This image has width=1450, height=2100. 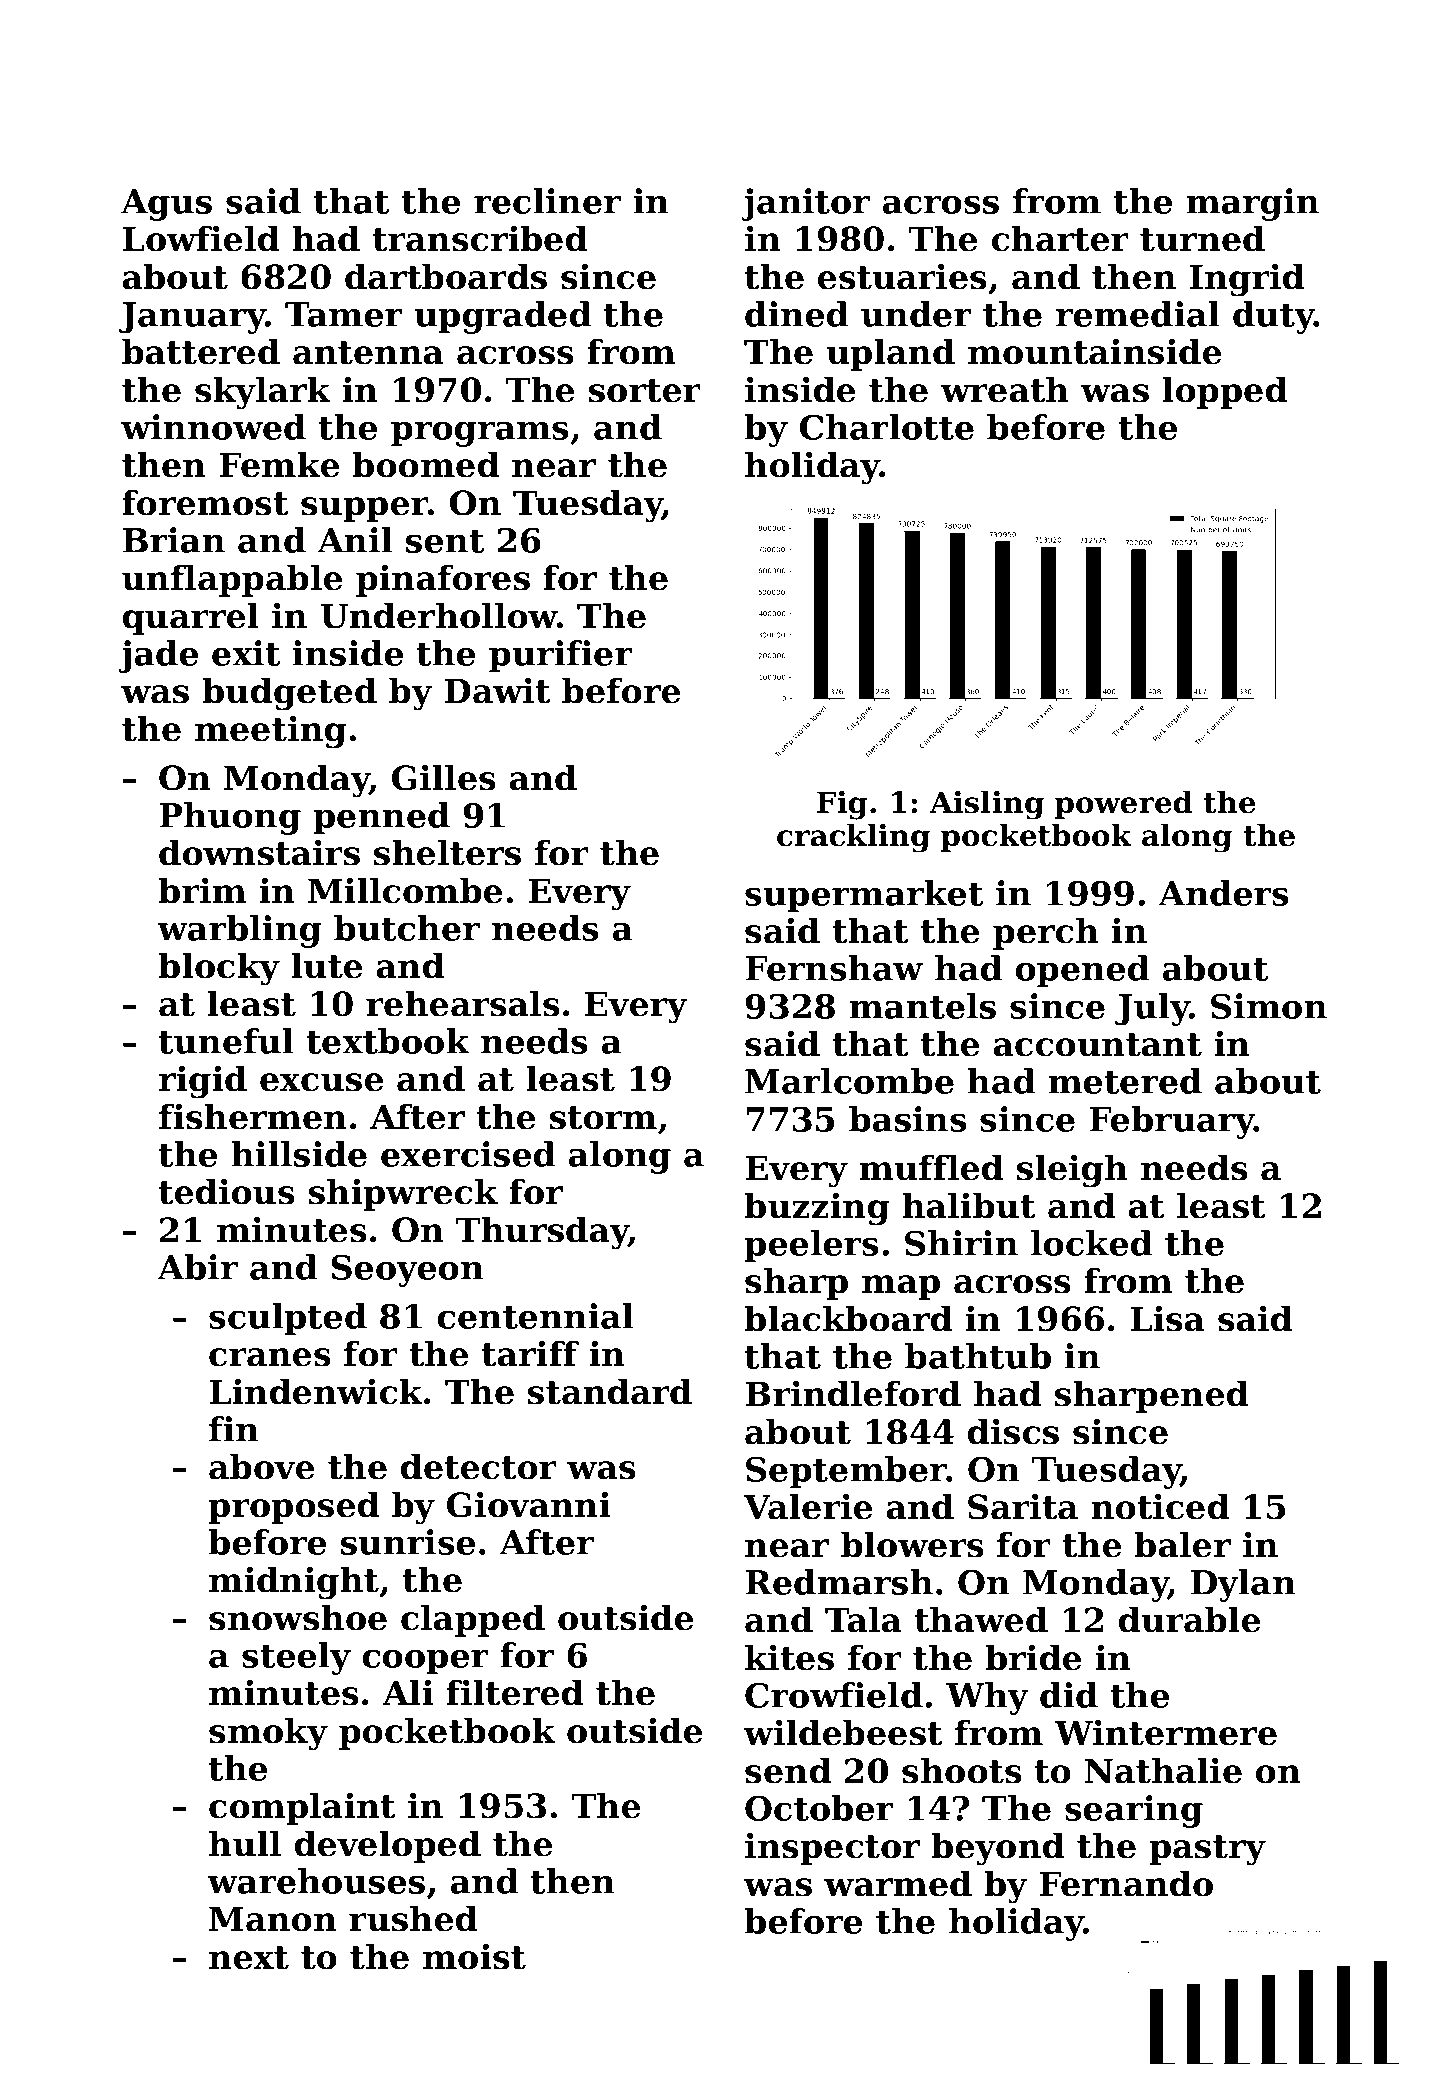 What do you see at coordinates (898, 1883) in the image?
I see `warmed` at bounding box center [898, 1883].
